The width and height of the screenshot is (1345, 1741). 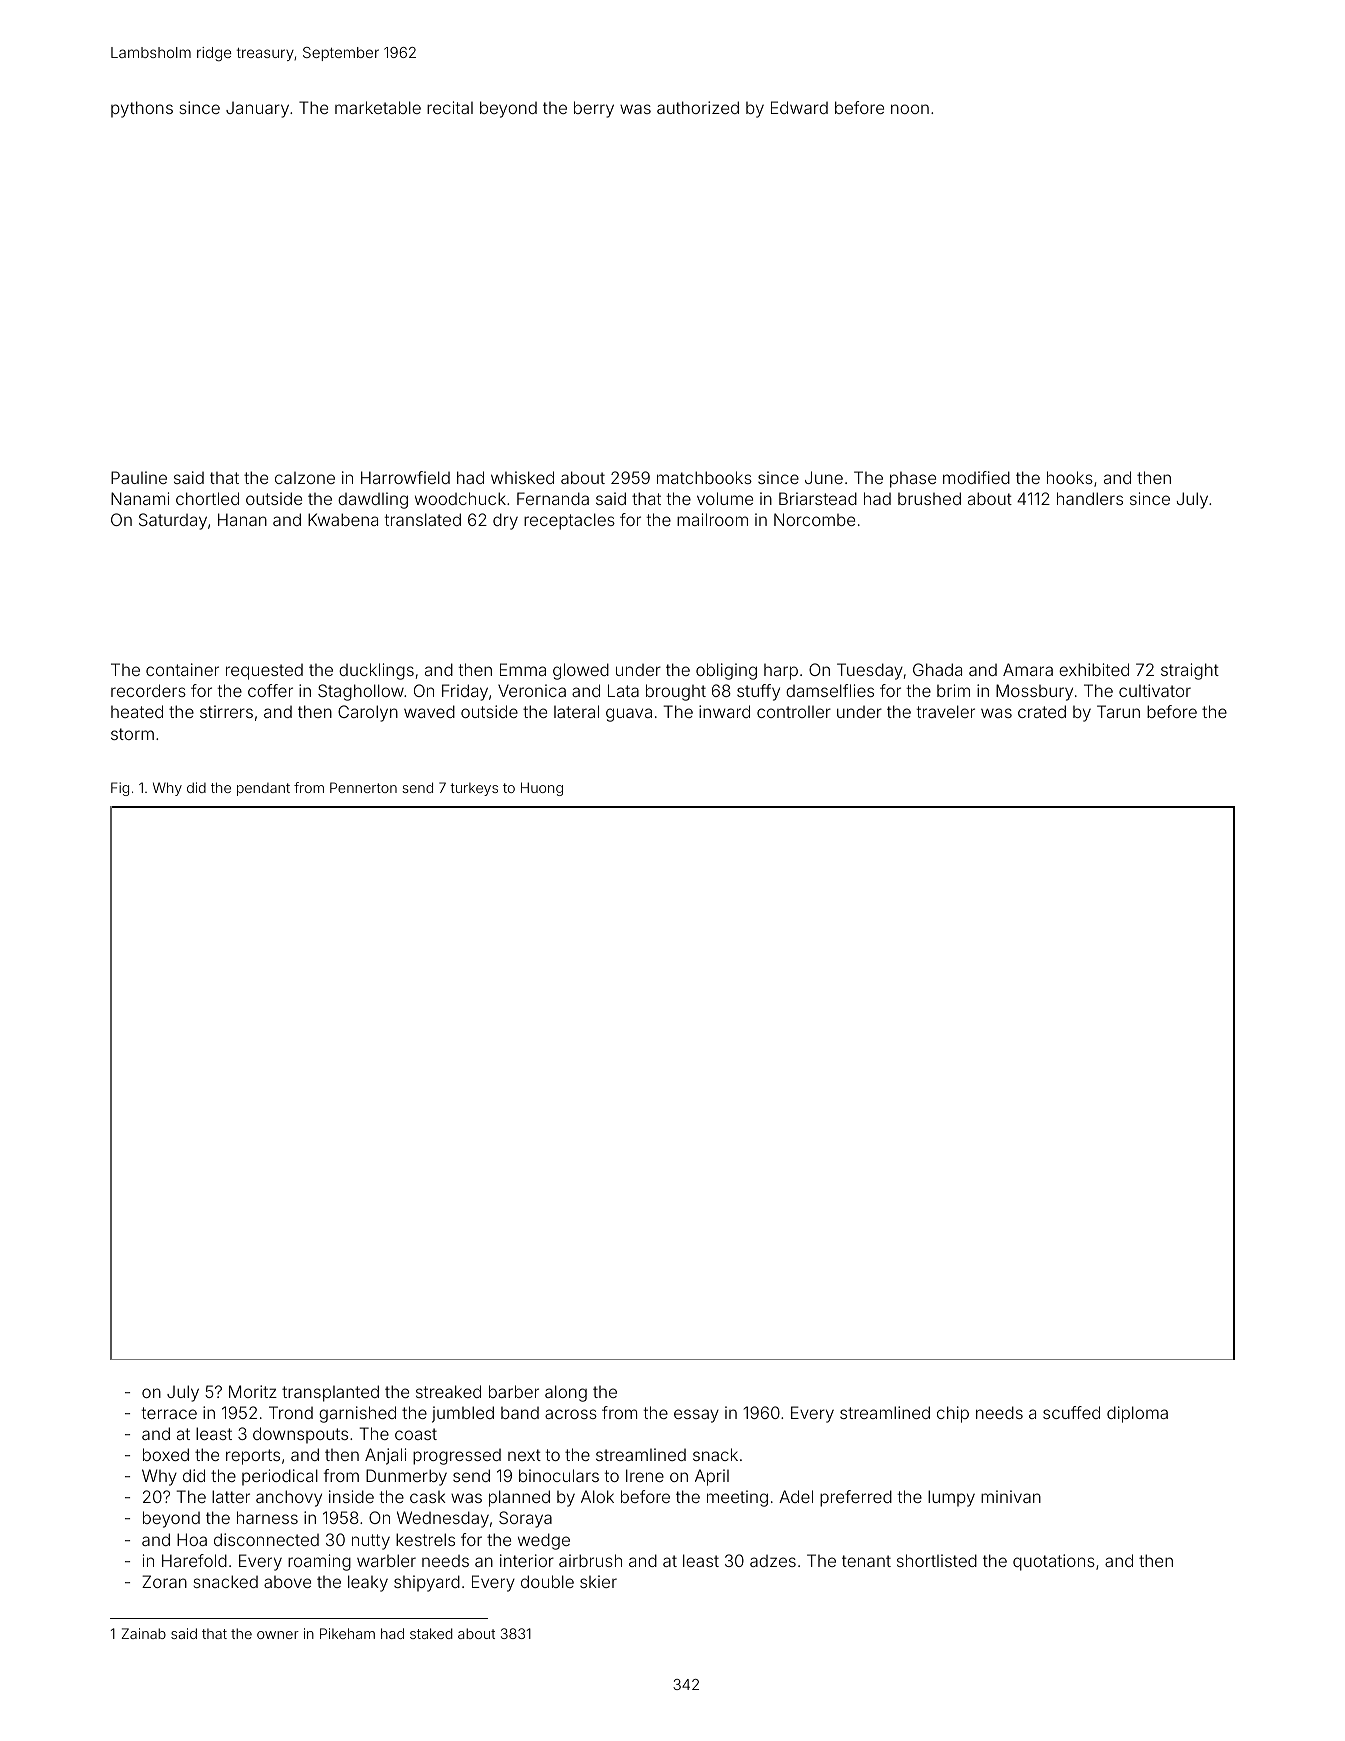 What do you see at coordinates (253, 1391) in the screenshot?
I see `Moritz` at bounding box center [253, 1391].
